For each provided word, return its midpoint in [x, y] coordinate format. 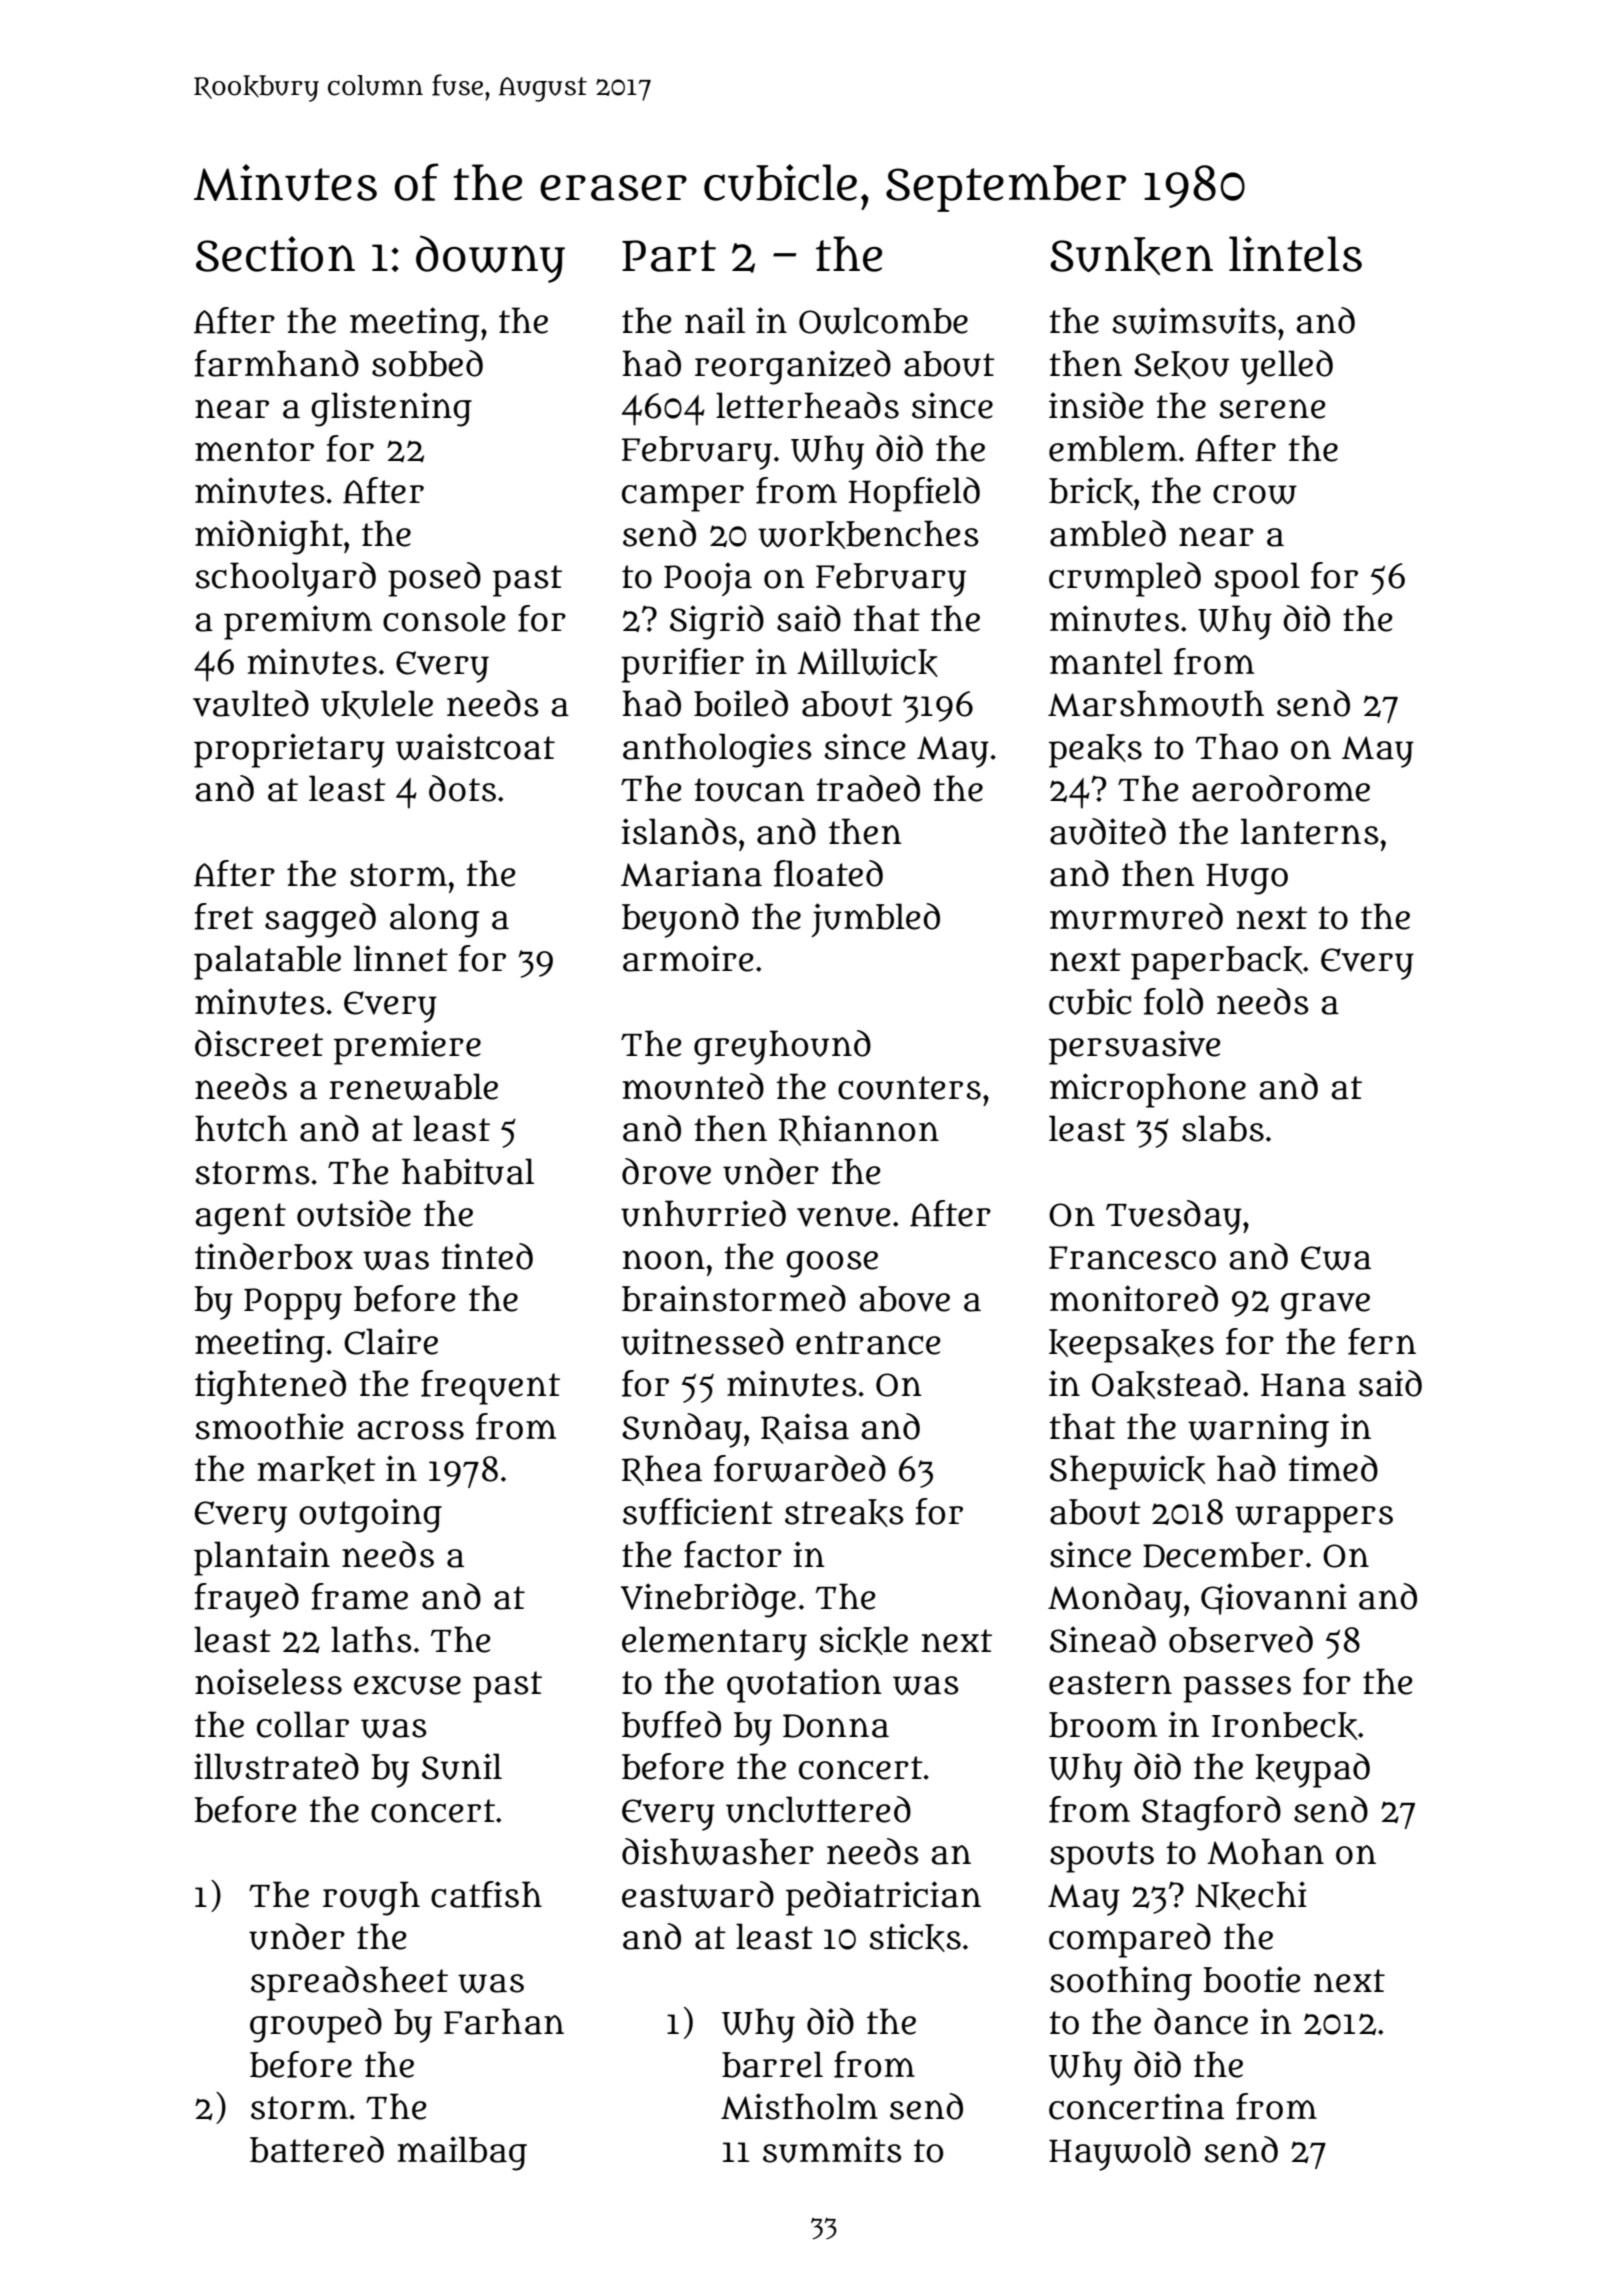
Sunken [1131, 256]
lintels [1295, 254]
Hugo [1247, 879]
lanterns [1310, 831]
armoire [688, 958]
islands [679, 831]
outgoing [370, 1515]
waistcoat [475, 746]
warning [1258, 1430]
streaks [844, 1513]
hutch [241, 1128]
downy [490, 259]
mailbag [462, 2153]
